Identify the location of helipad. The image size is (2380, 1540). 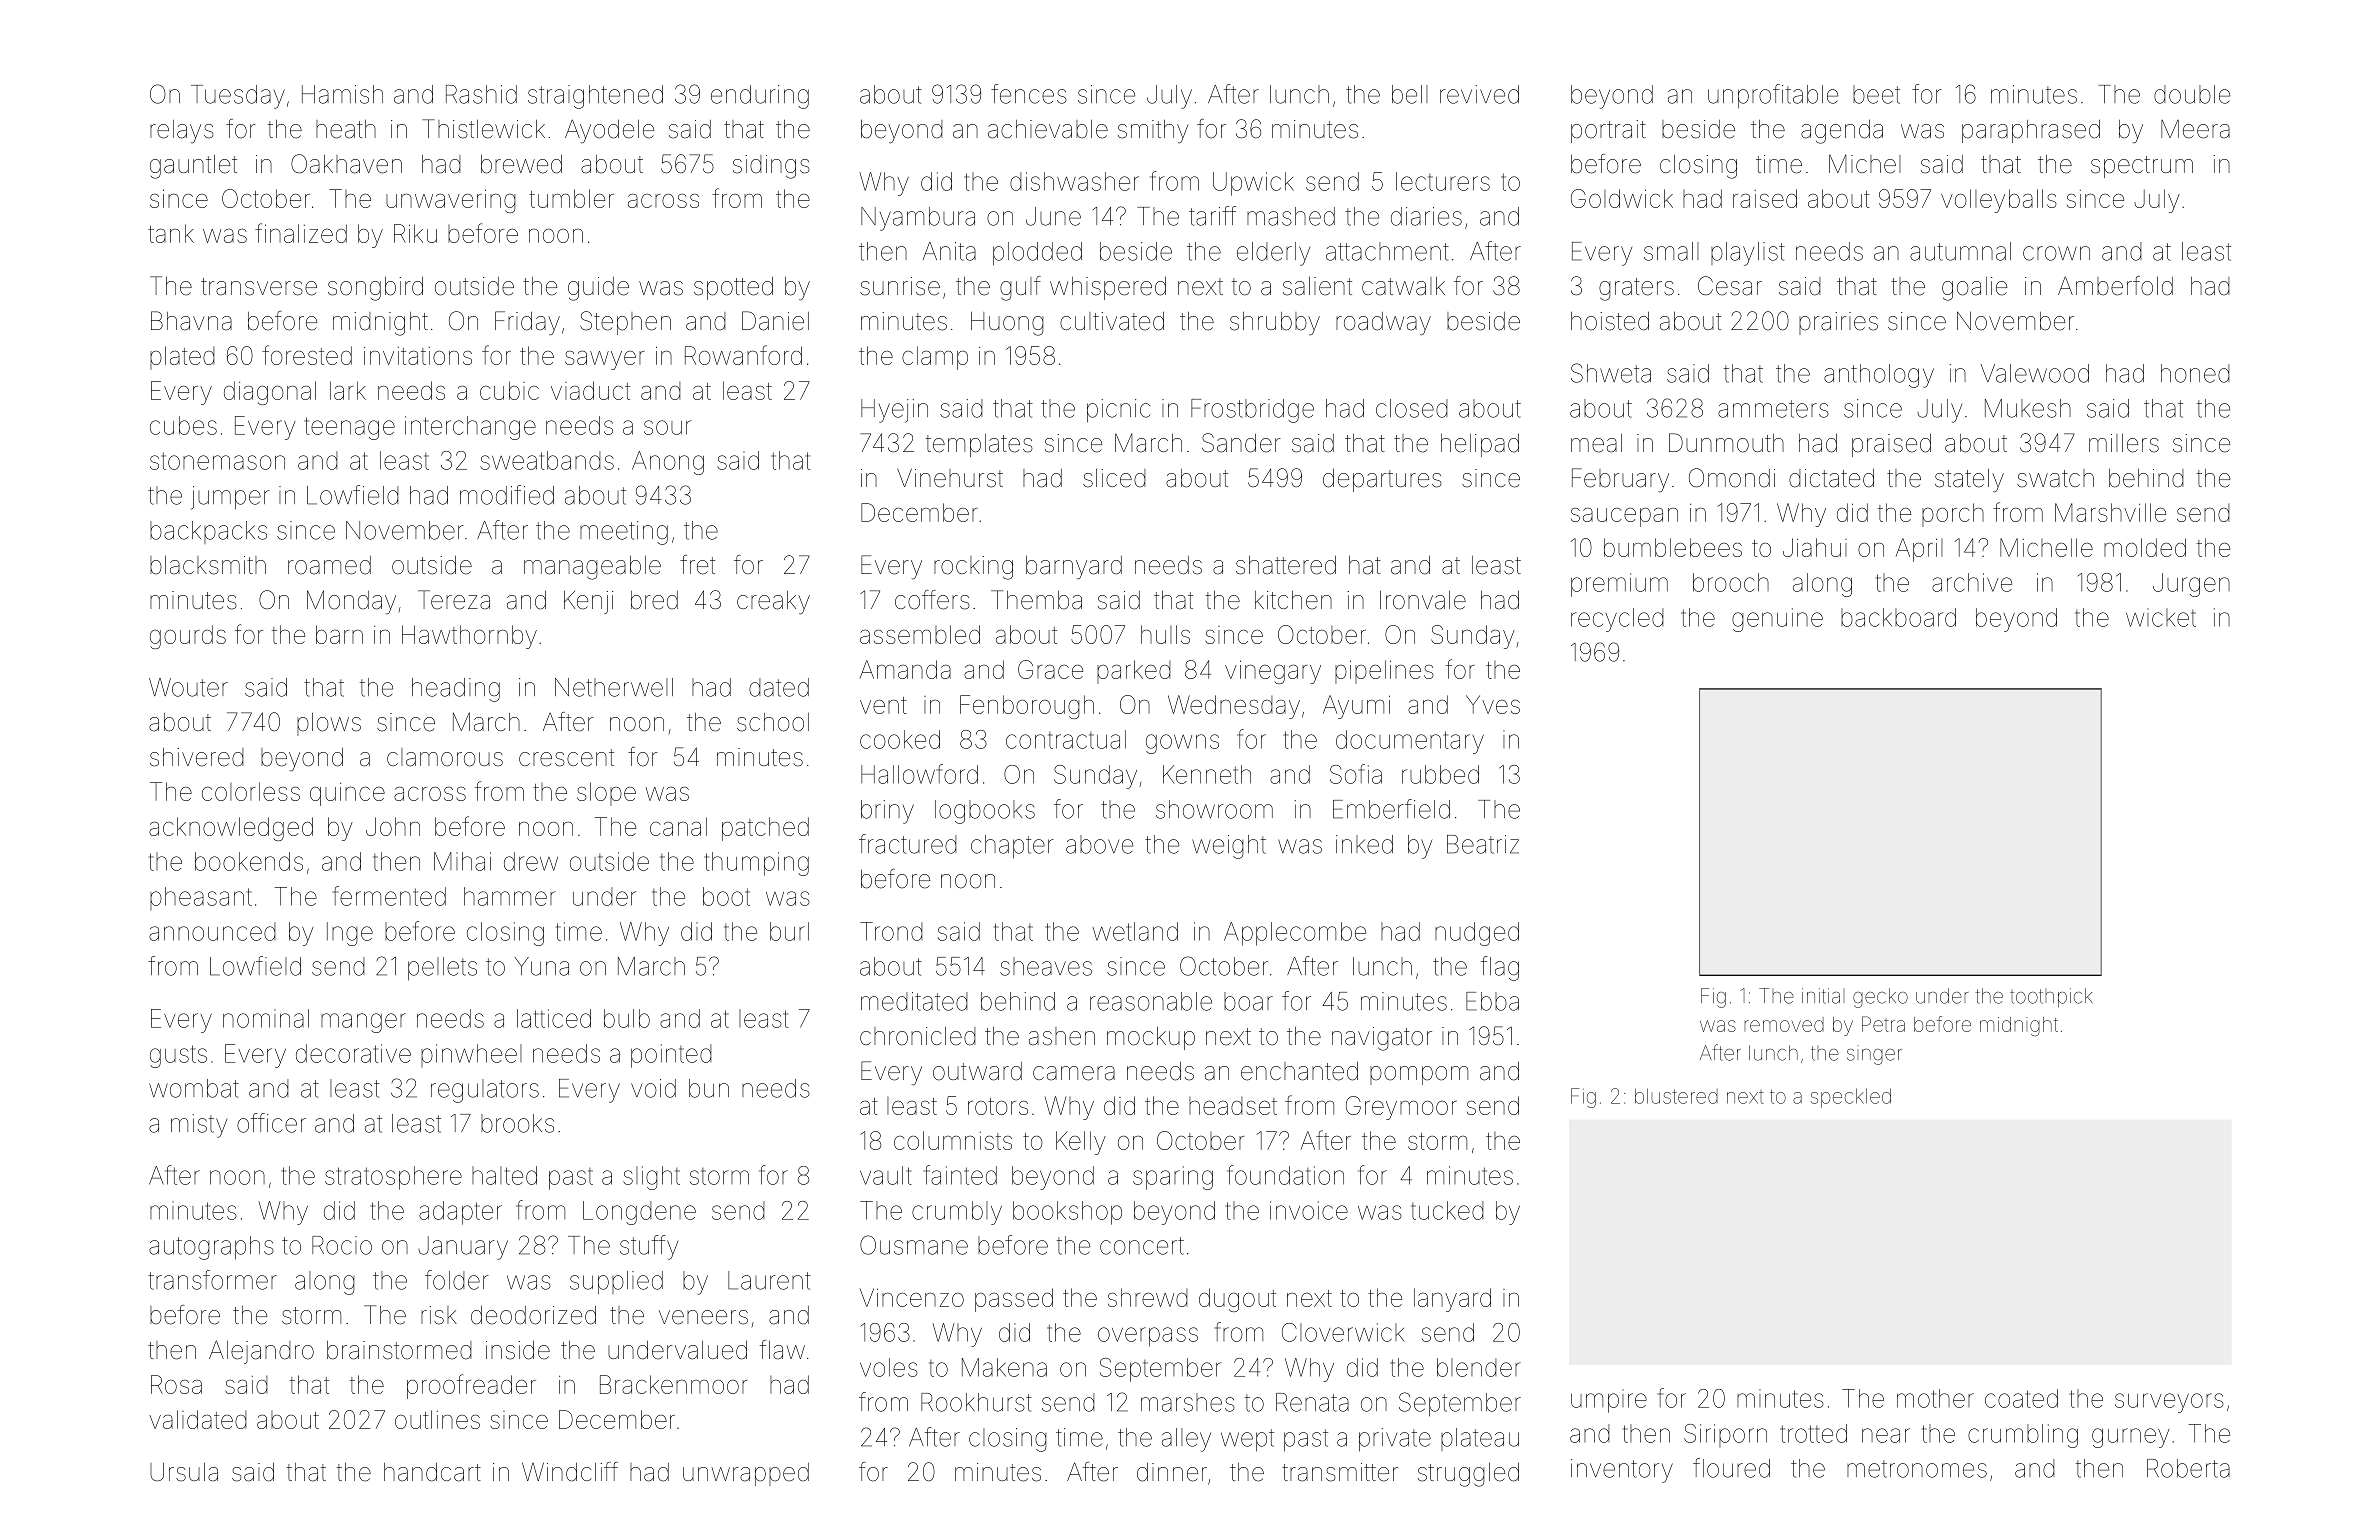
(1480, 445).
